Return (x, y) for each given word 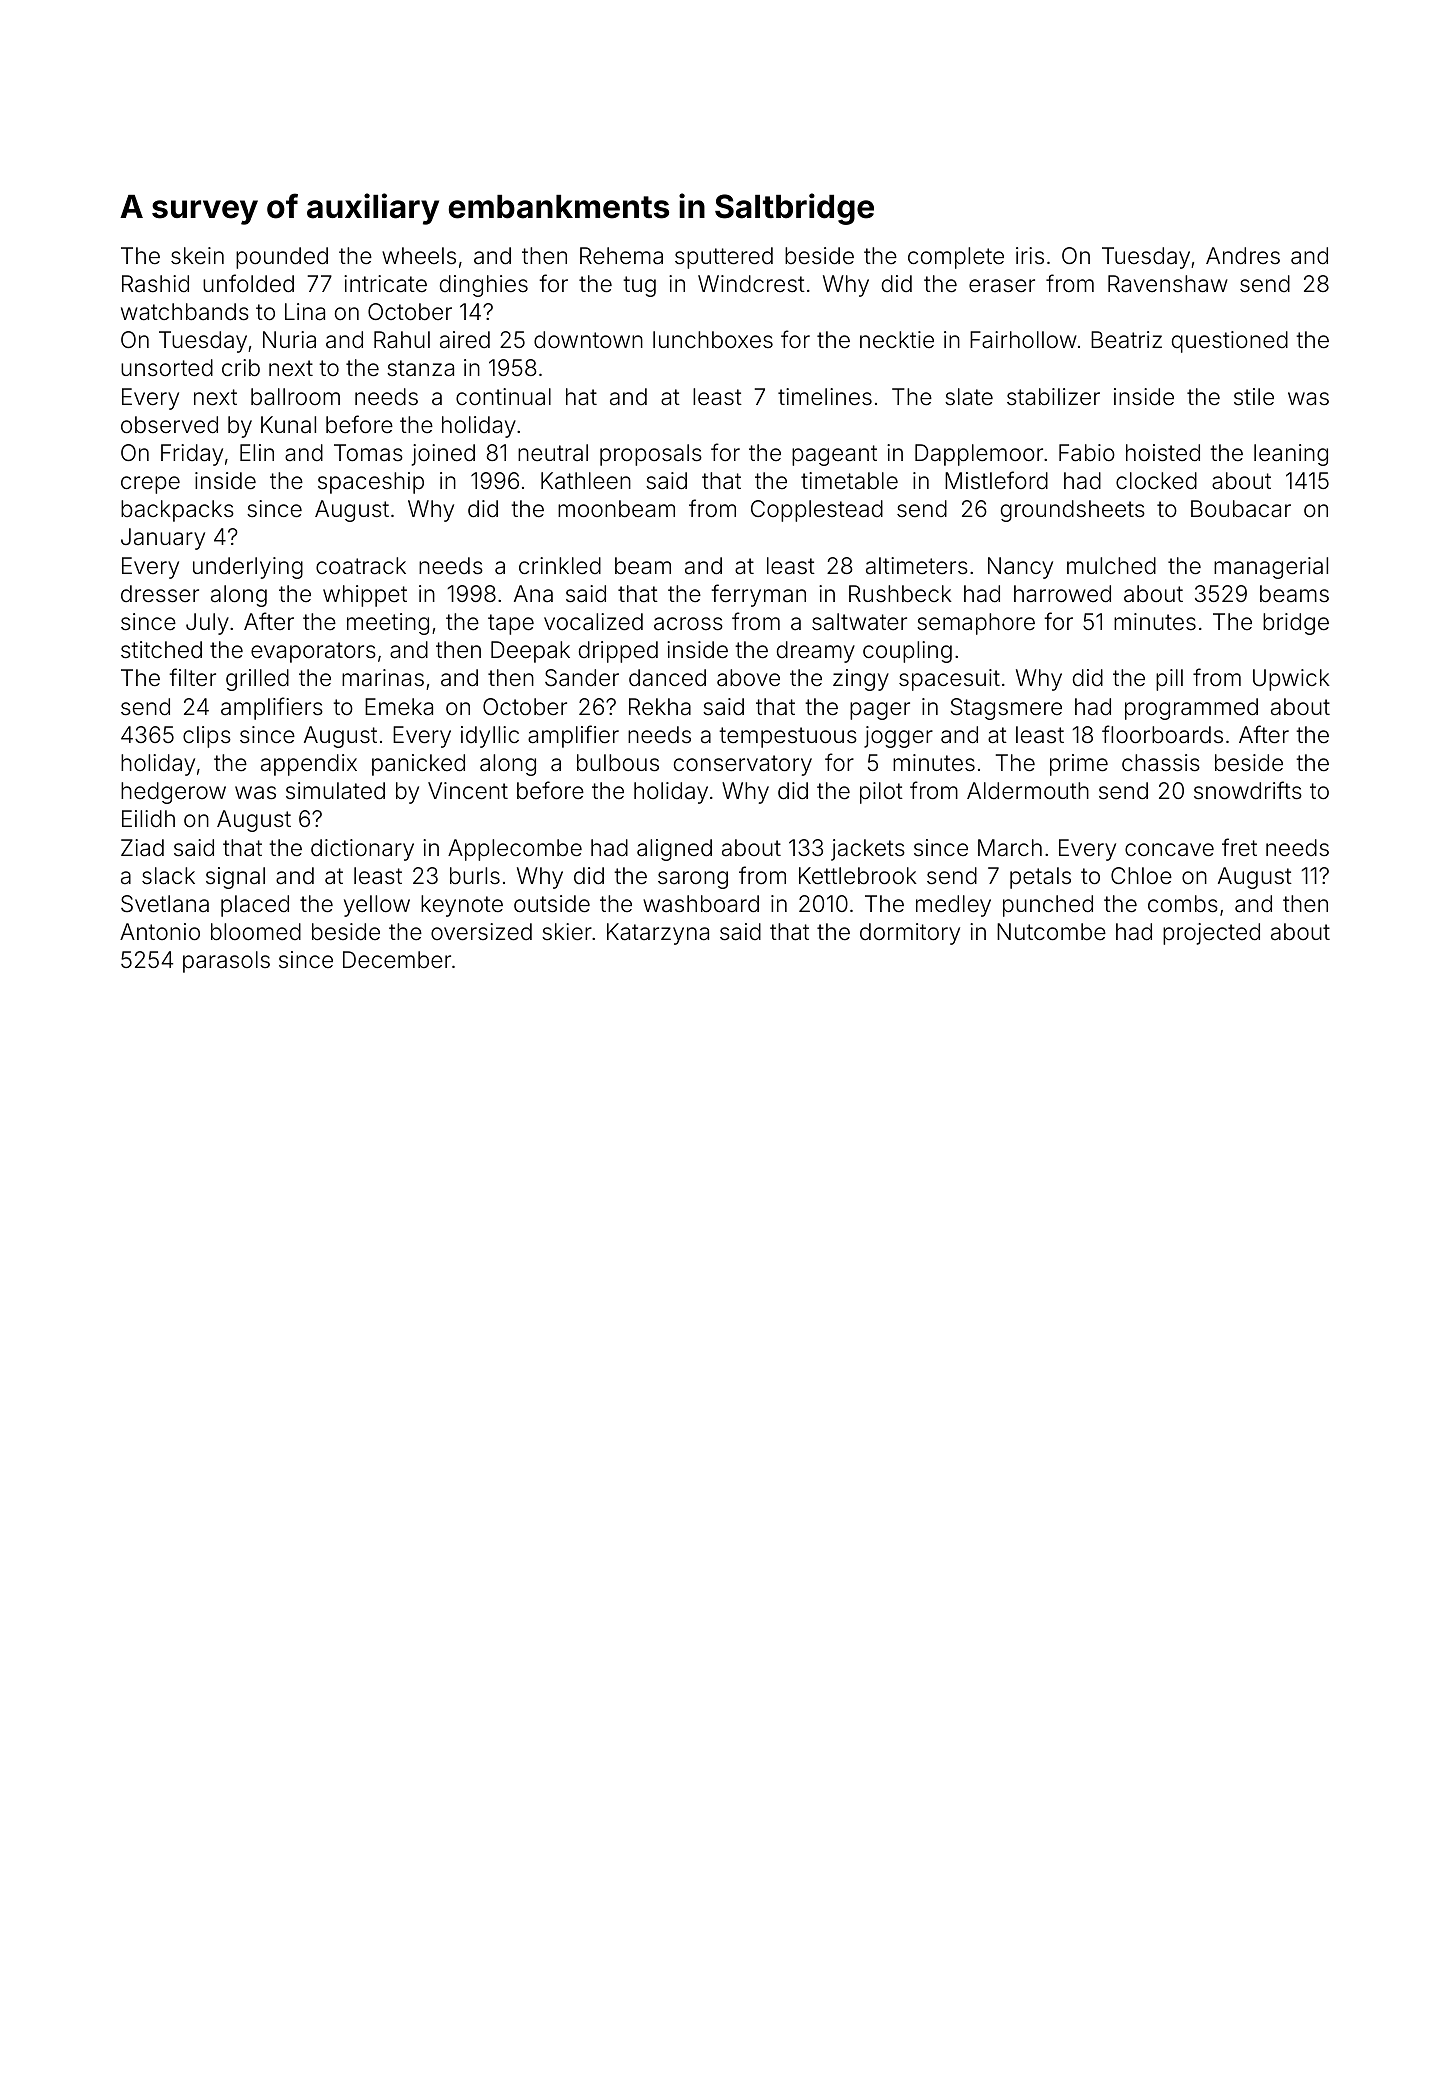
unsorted (167, 368)
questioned (1230, 342)
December (397, 960)
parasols (226, 962)
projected (1211, 934)
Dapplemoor (979, 455)
